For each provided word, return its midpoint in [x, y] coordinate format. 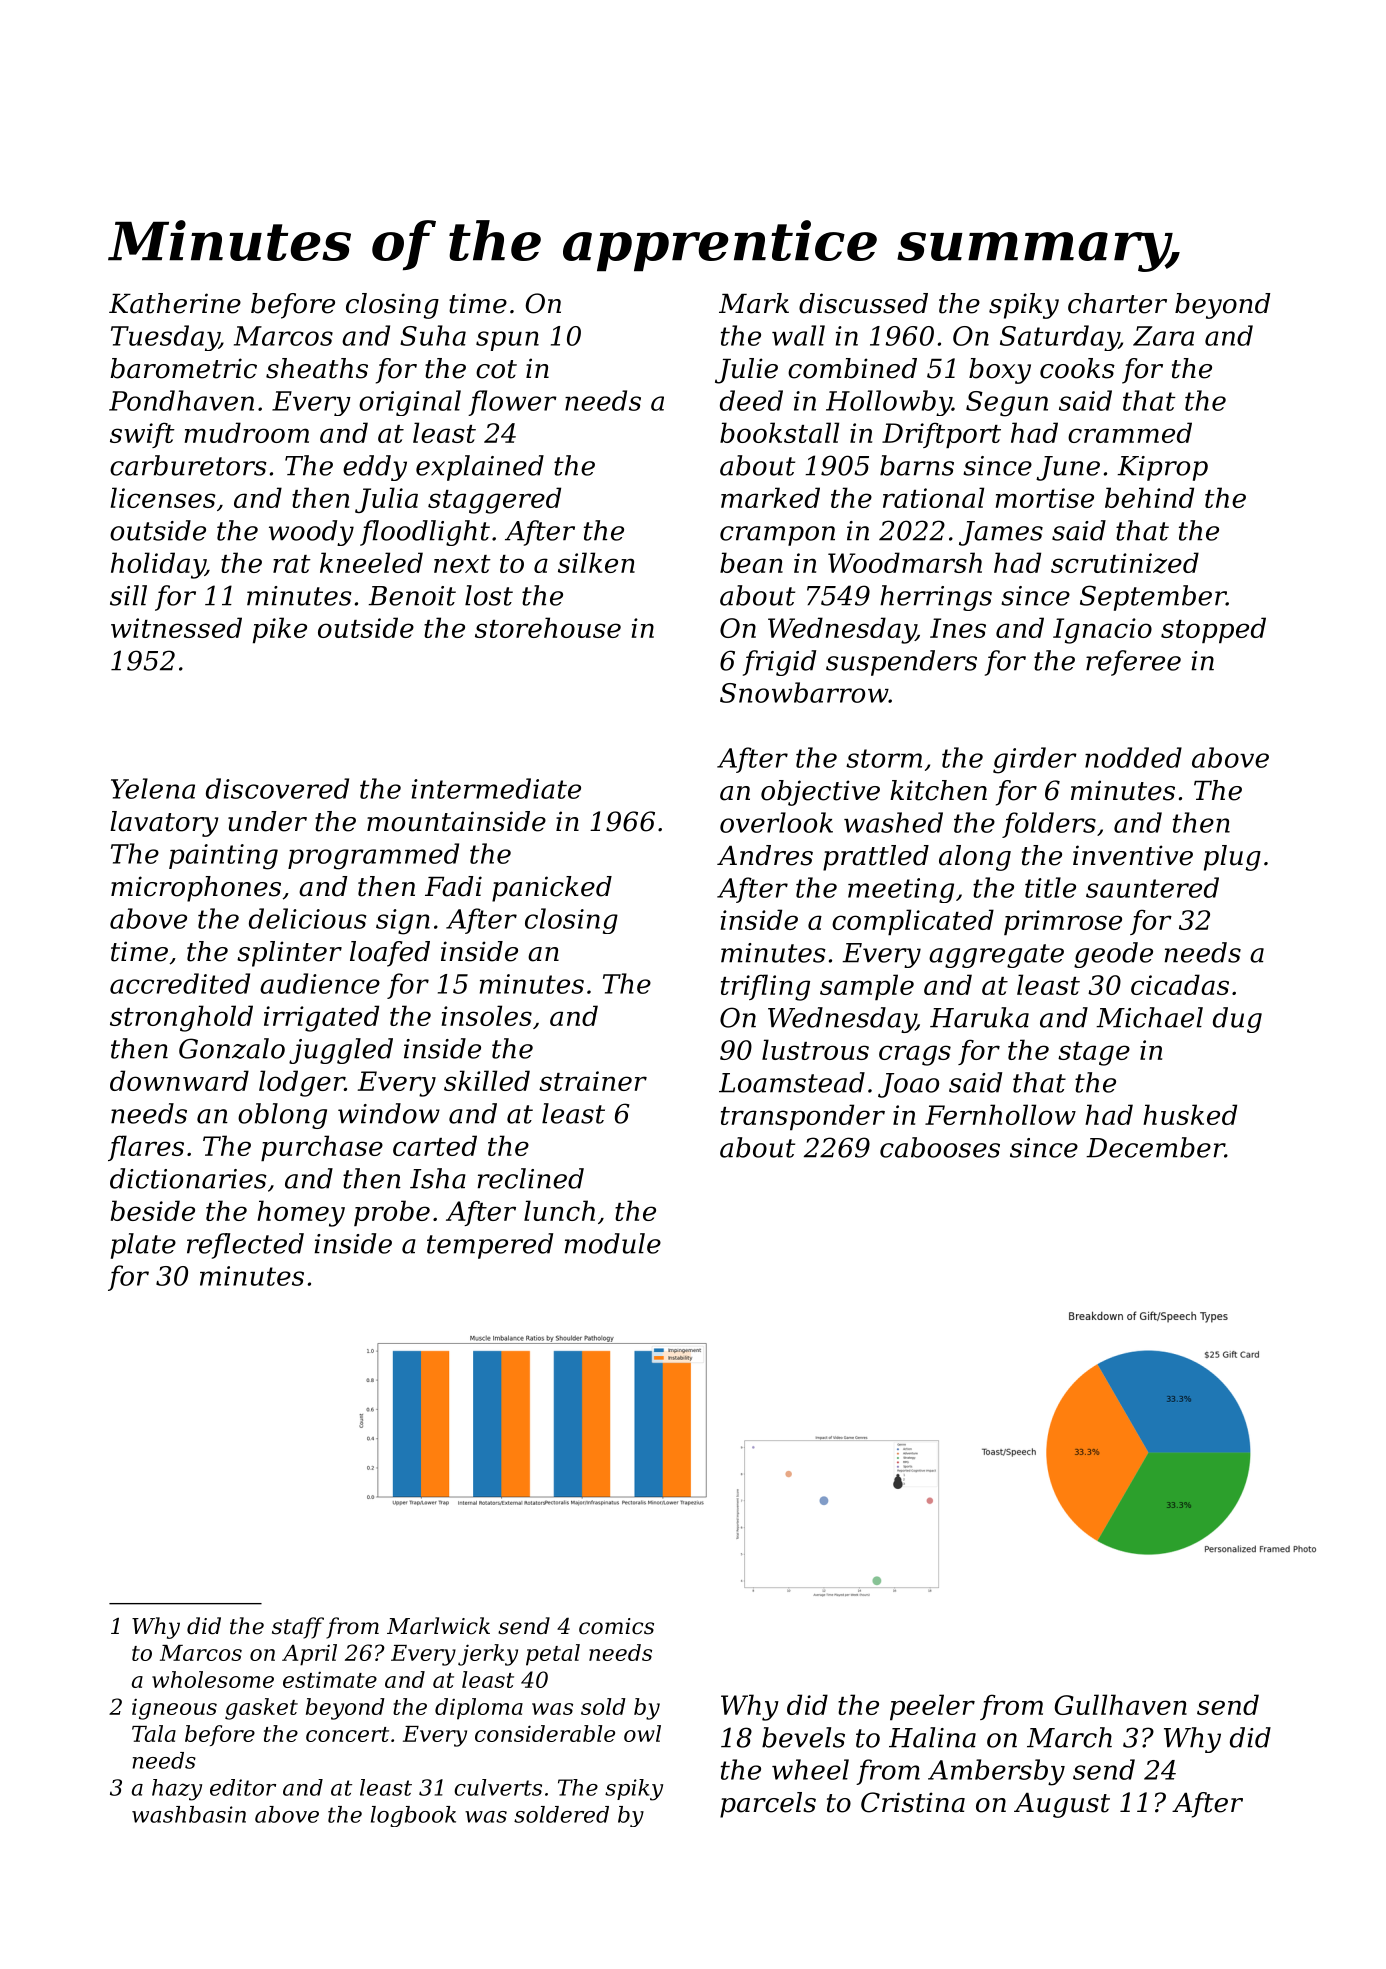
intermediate [496, 788]
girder [1035, 760]
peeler [932, 1707]
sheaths [317, 368]
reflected [245, 1246]
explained [480, 468]
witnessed [176, 627]
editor [243, 1787]
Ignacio [1102, 631]
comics [616, 1626]
